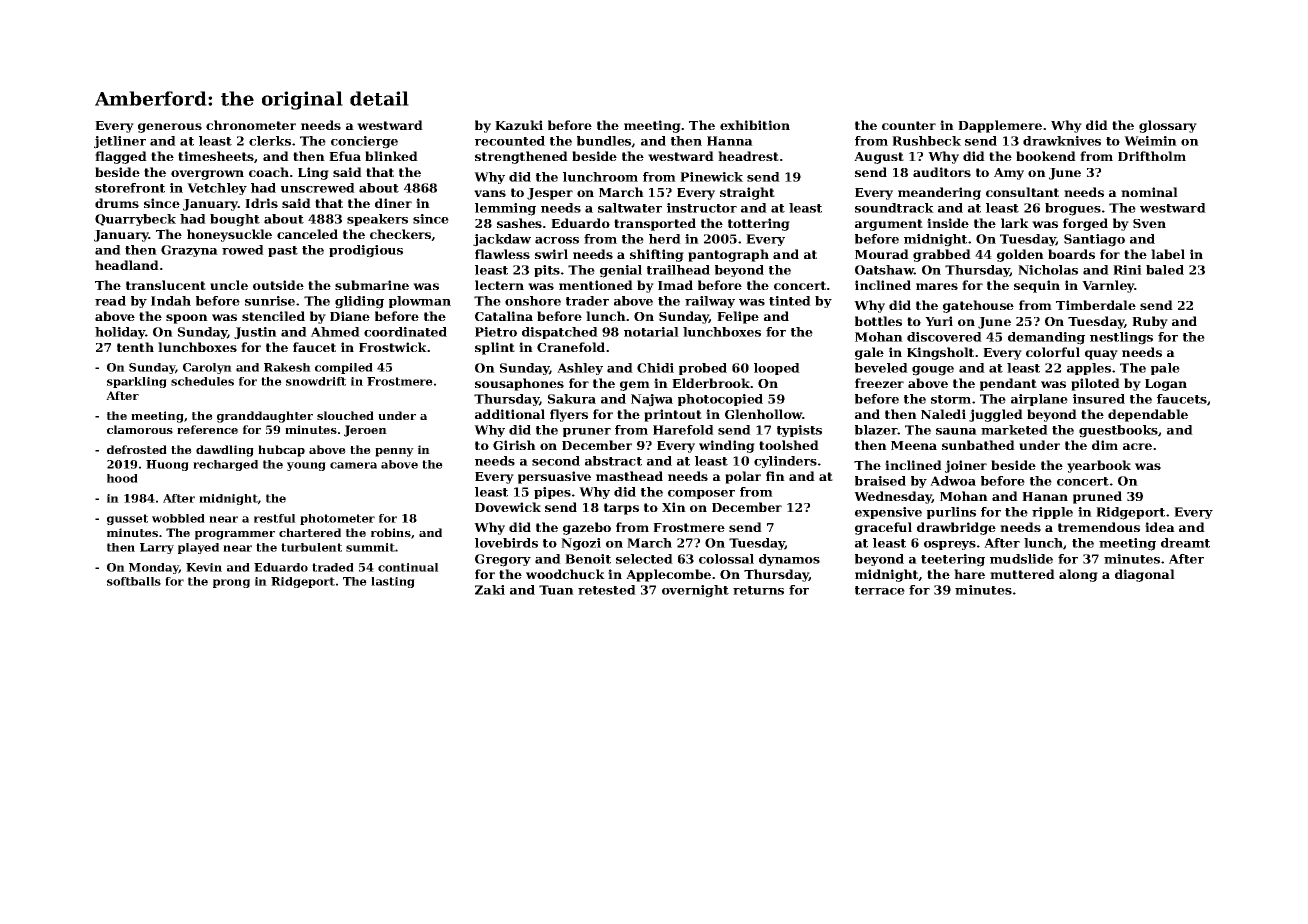 Image resolution: width=1308 pixels, height=924 pixels. Describe the element at coordinates (306, 466) in the screenshot. I see `young` at that location.
